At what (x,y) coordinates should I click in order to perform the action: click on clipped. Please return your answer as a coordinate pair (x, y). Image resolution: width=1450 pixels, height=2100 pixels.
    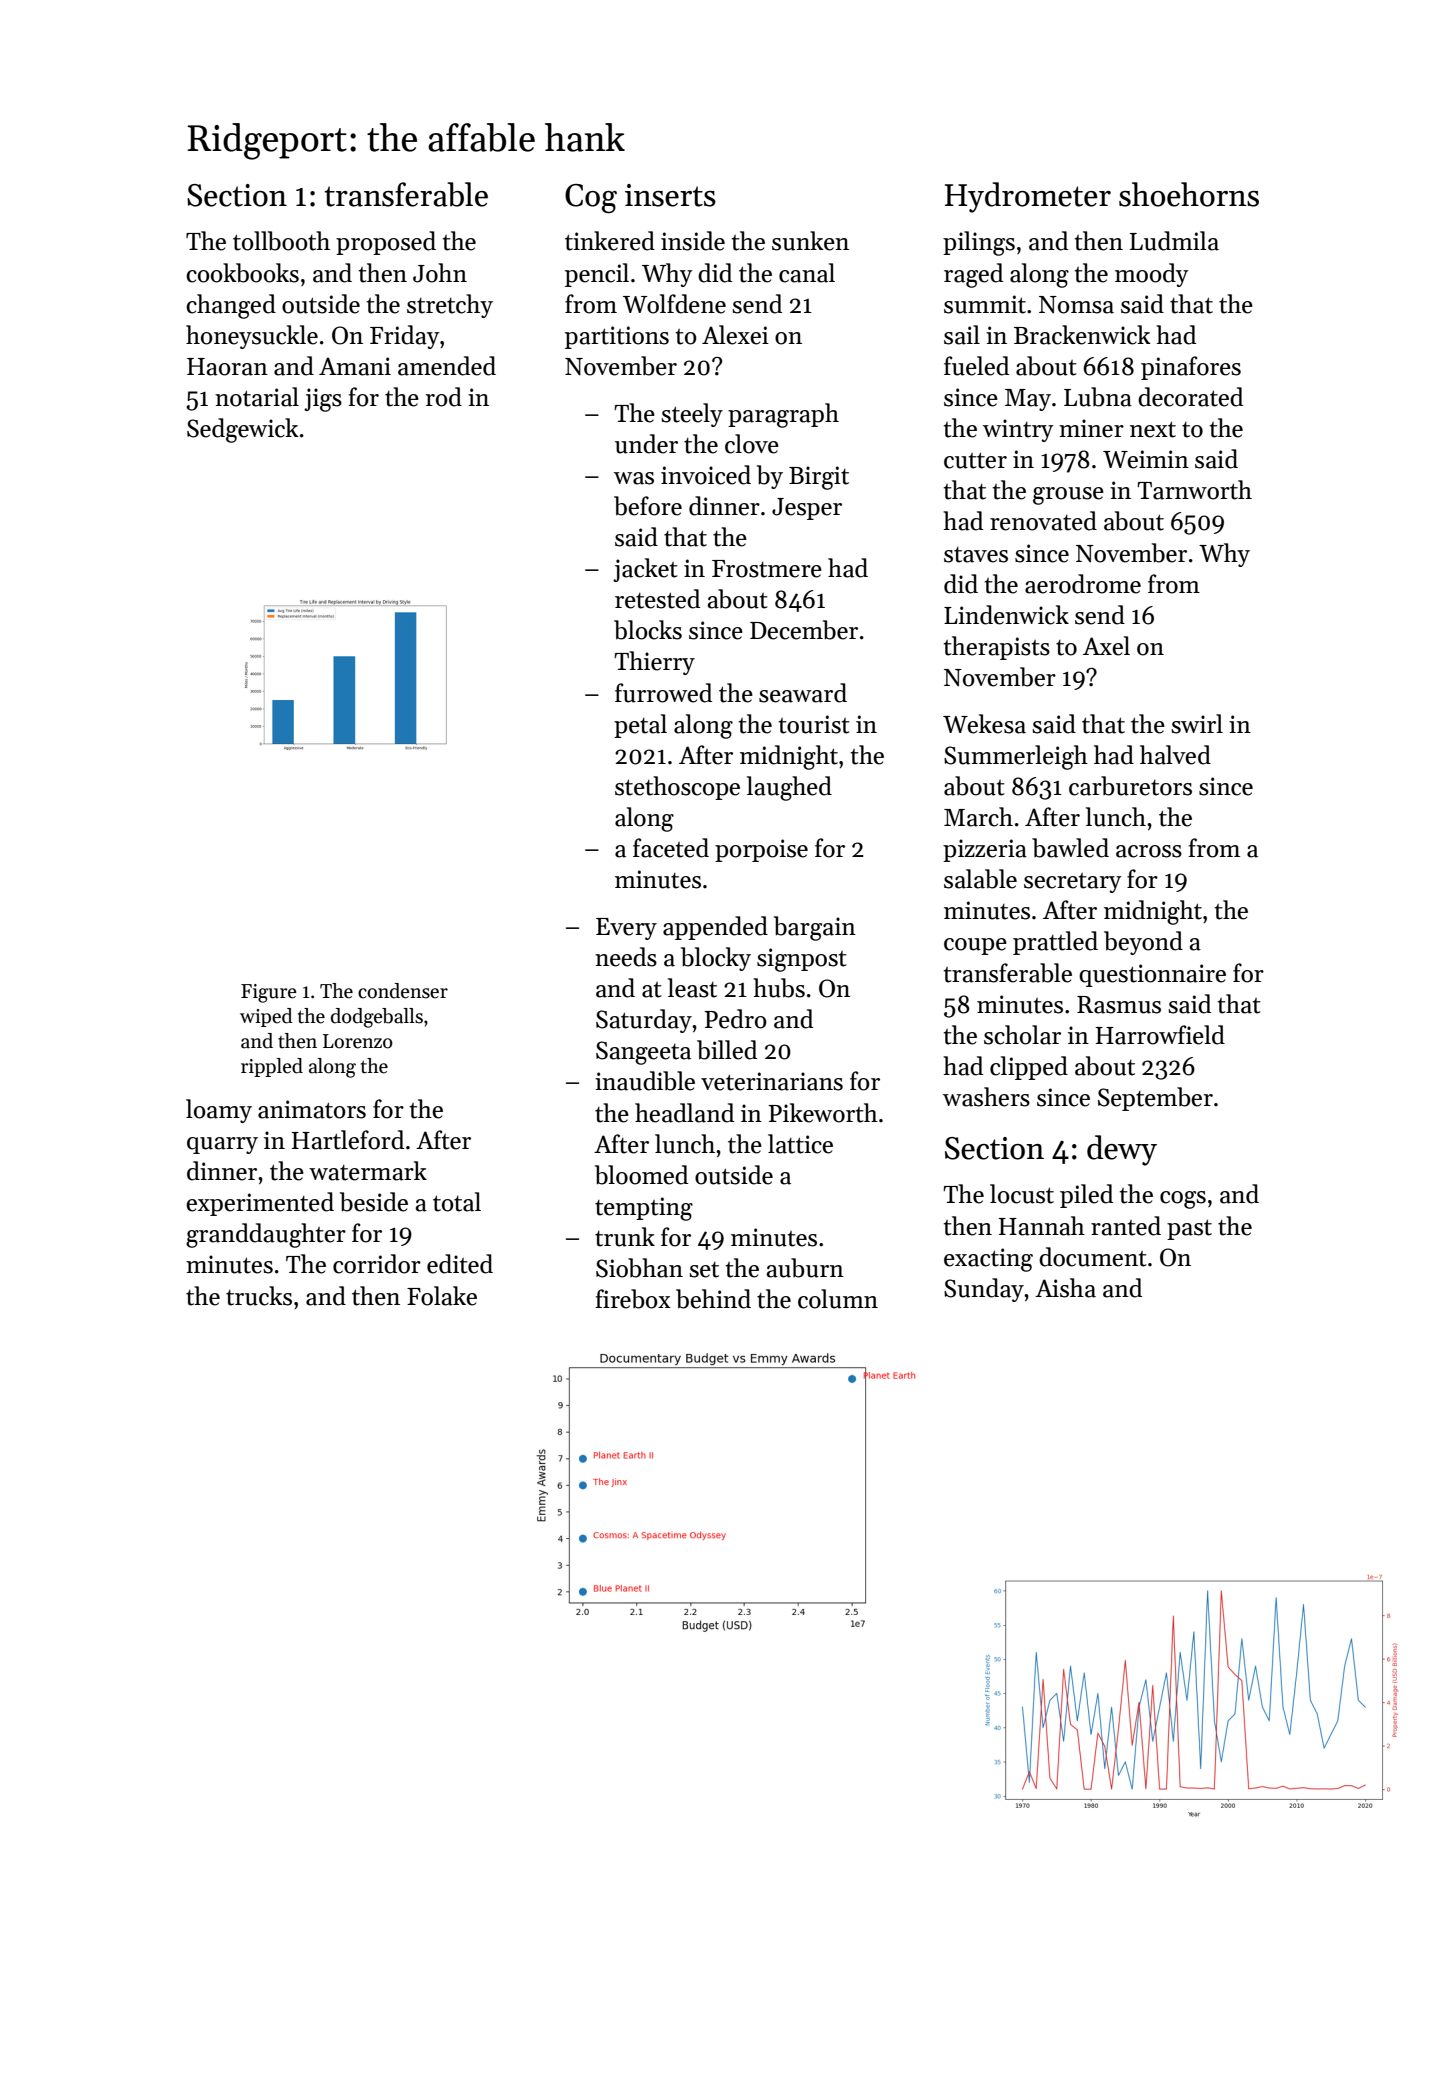
    Looking at the image, I should click on (1029, 1068).
